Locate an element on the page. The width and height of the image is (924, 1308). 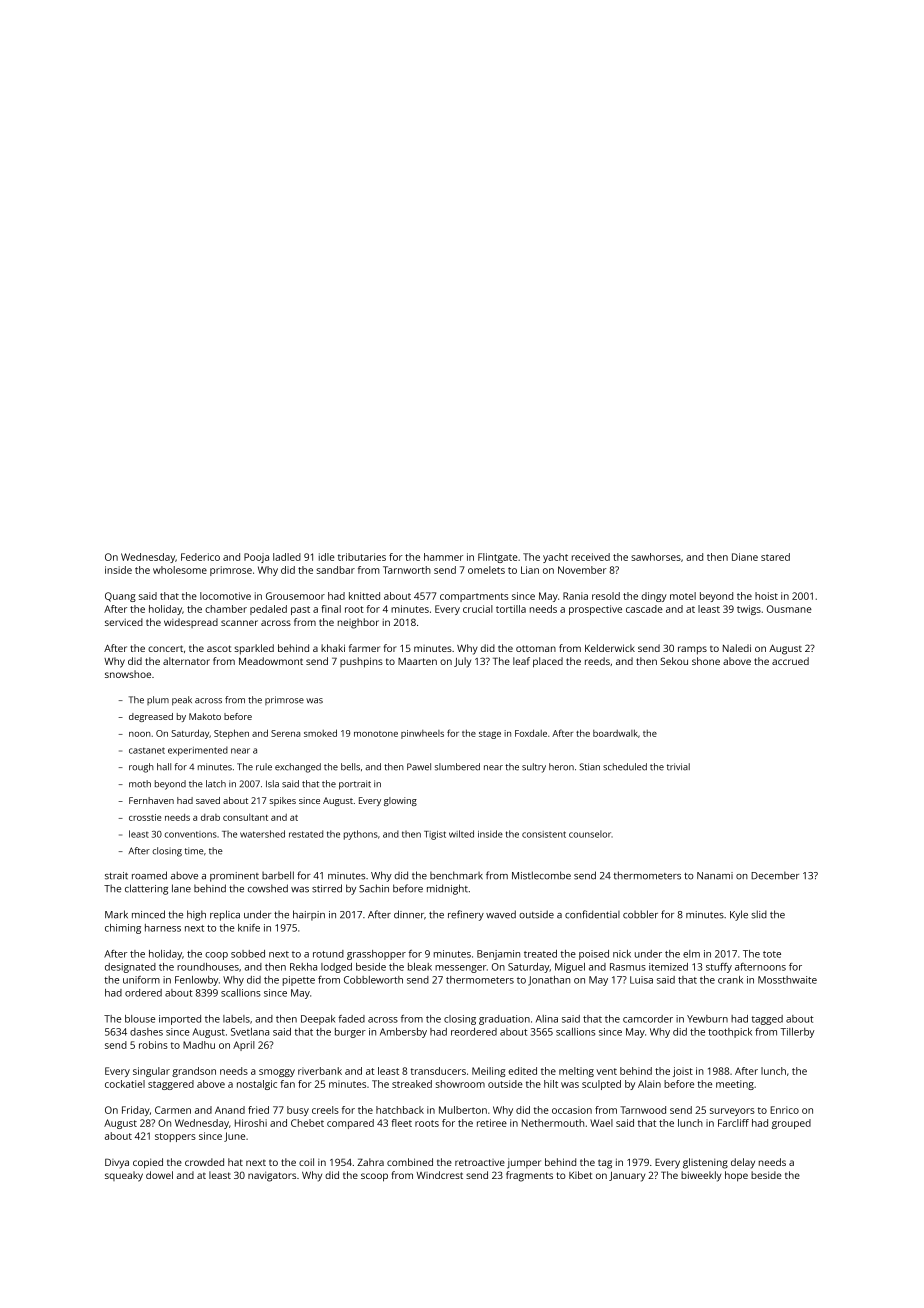
monotone is located at coordinates (376, 734).
